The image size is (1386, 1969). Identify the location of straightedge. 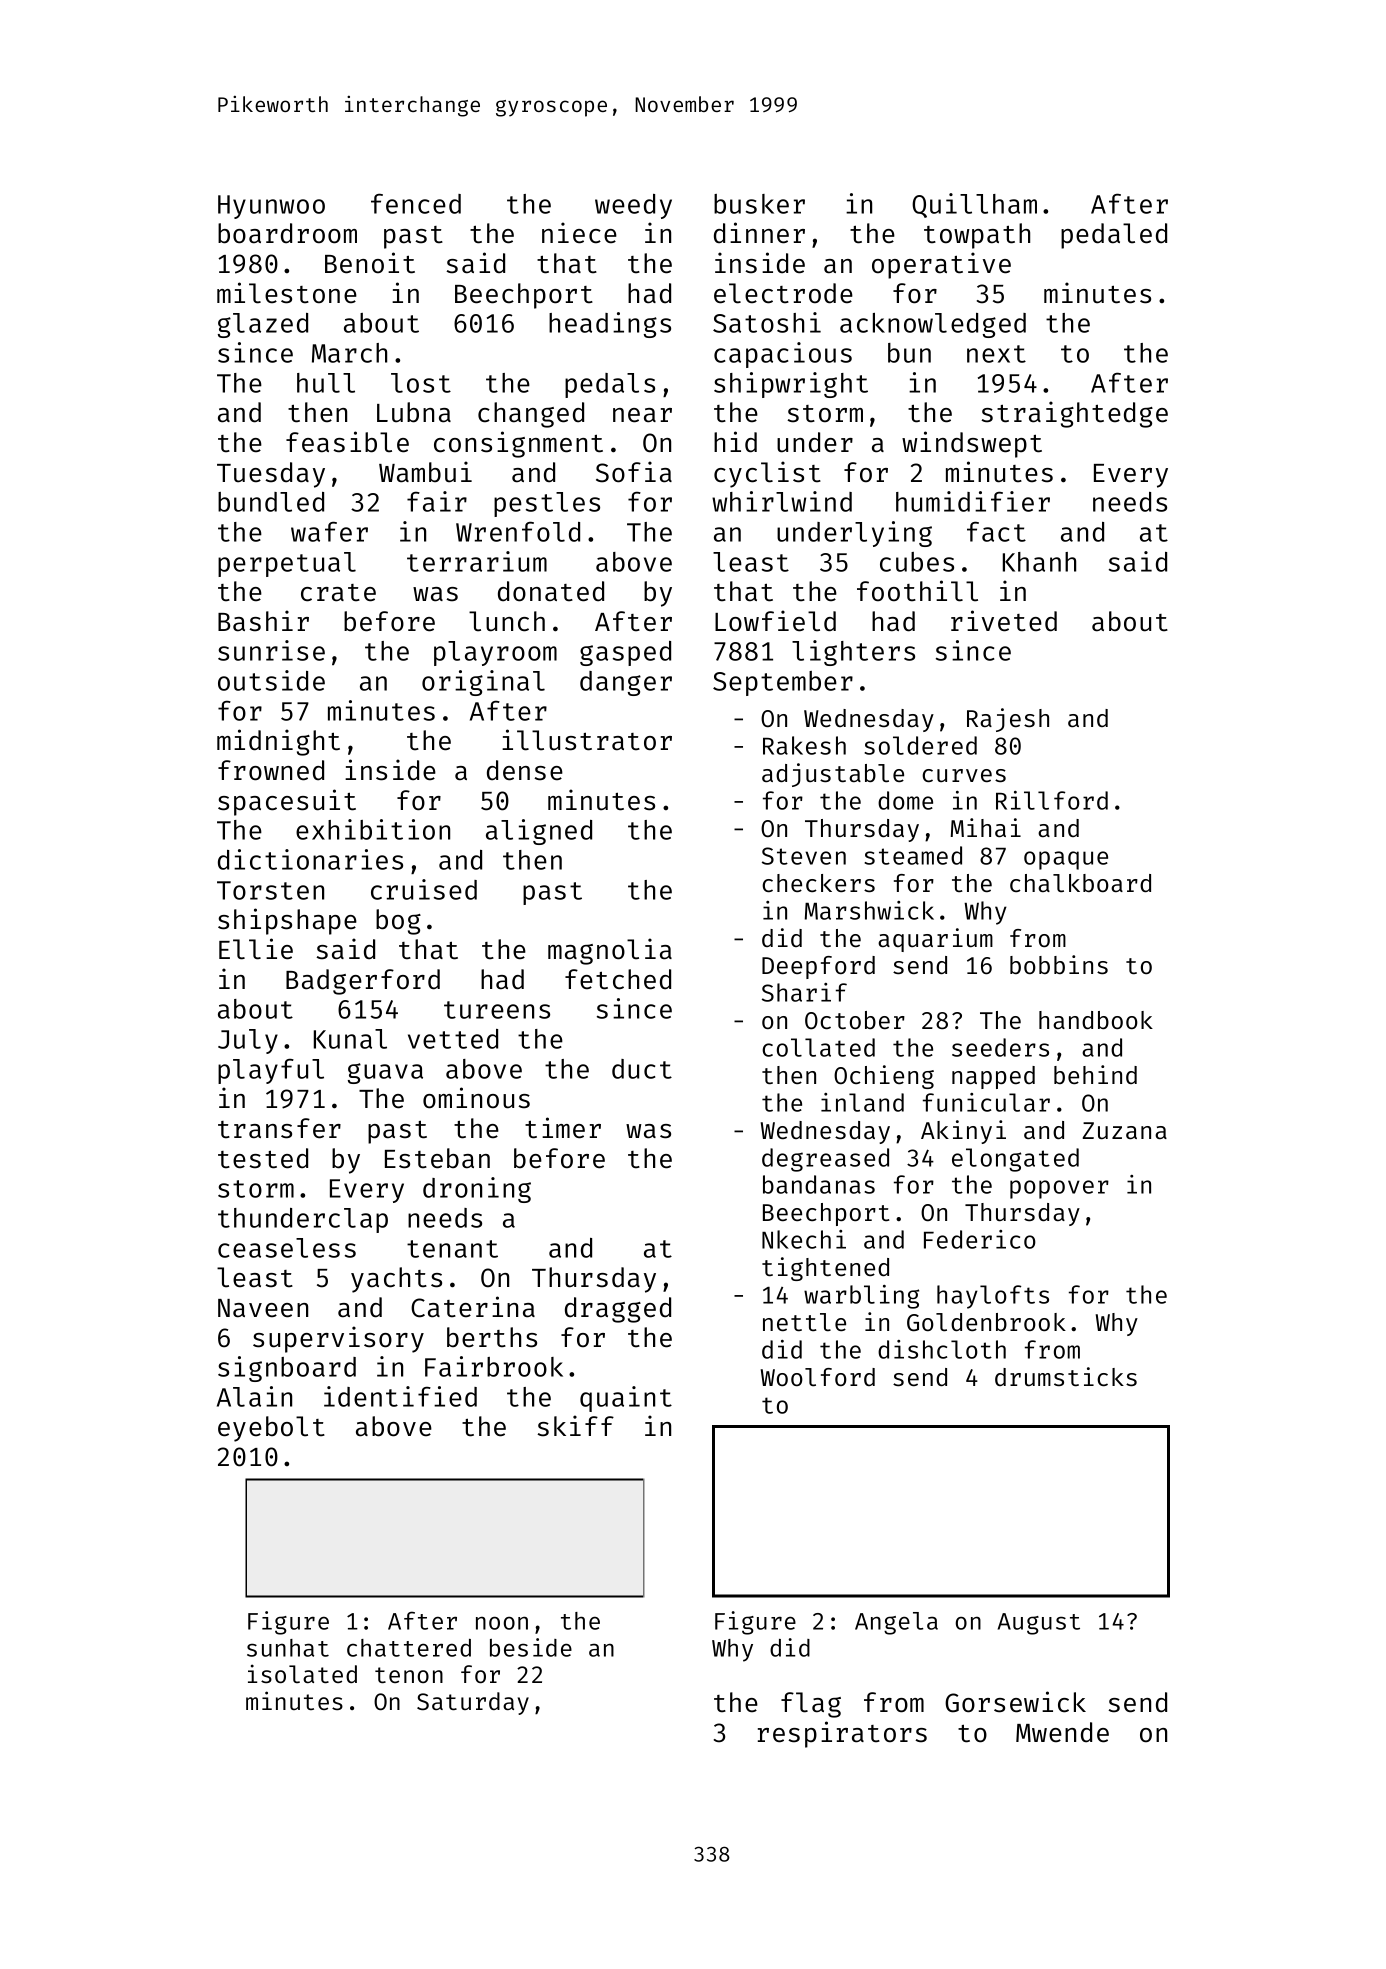
(1074, 414).
